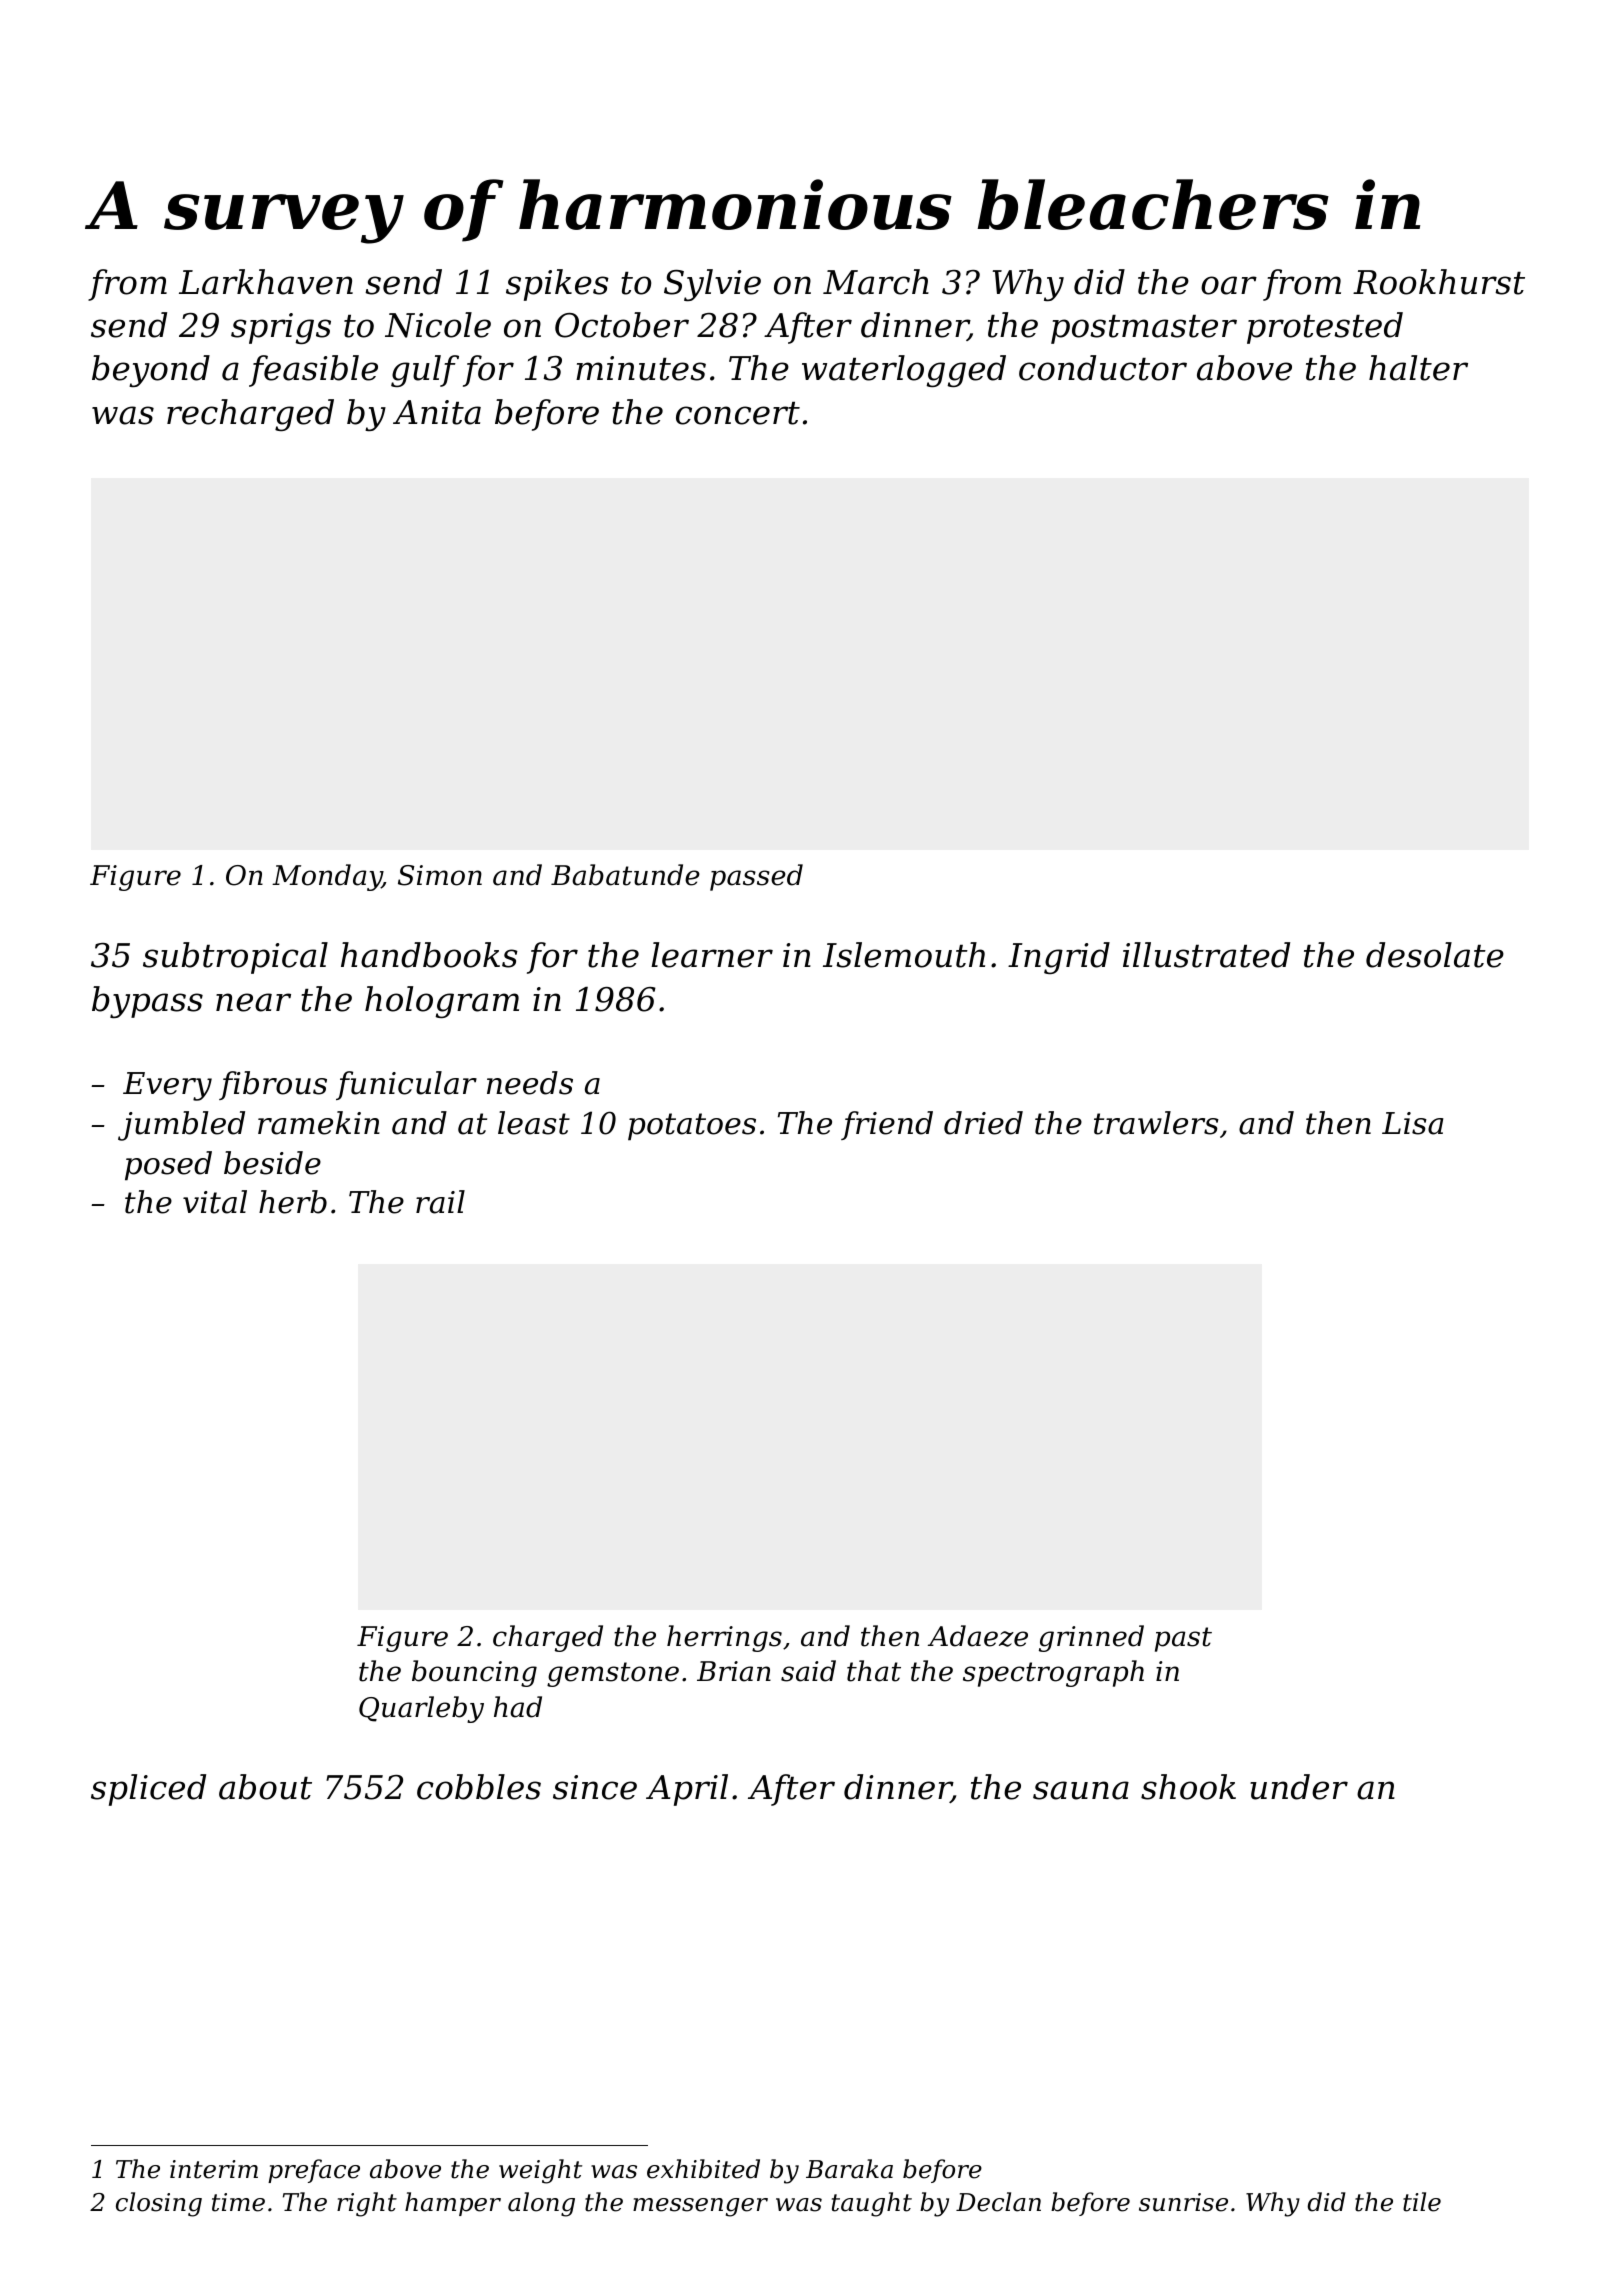 Image resolution: width=1620 pixels, height=2292 pixels. I want to click on trawlers, so click(1156, 1123).
